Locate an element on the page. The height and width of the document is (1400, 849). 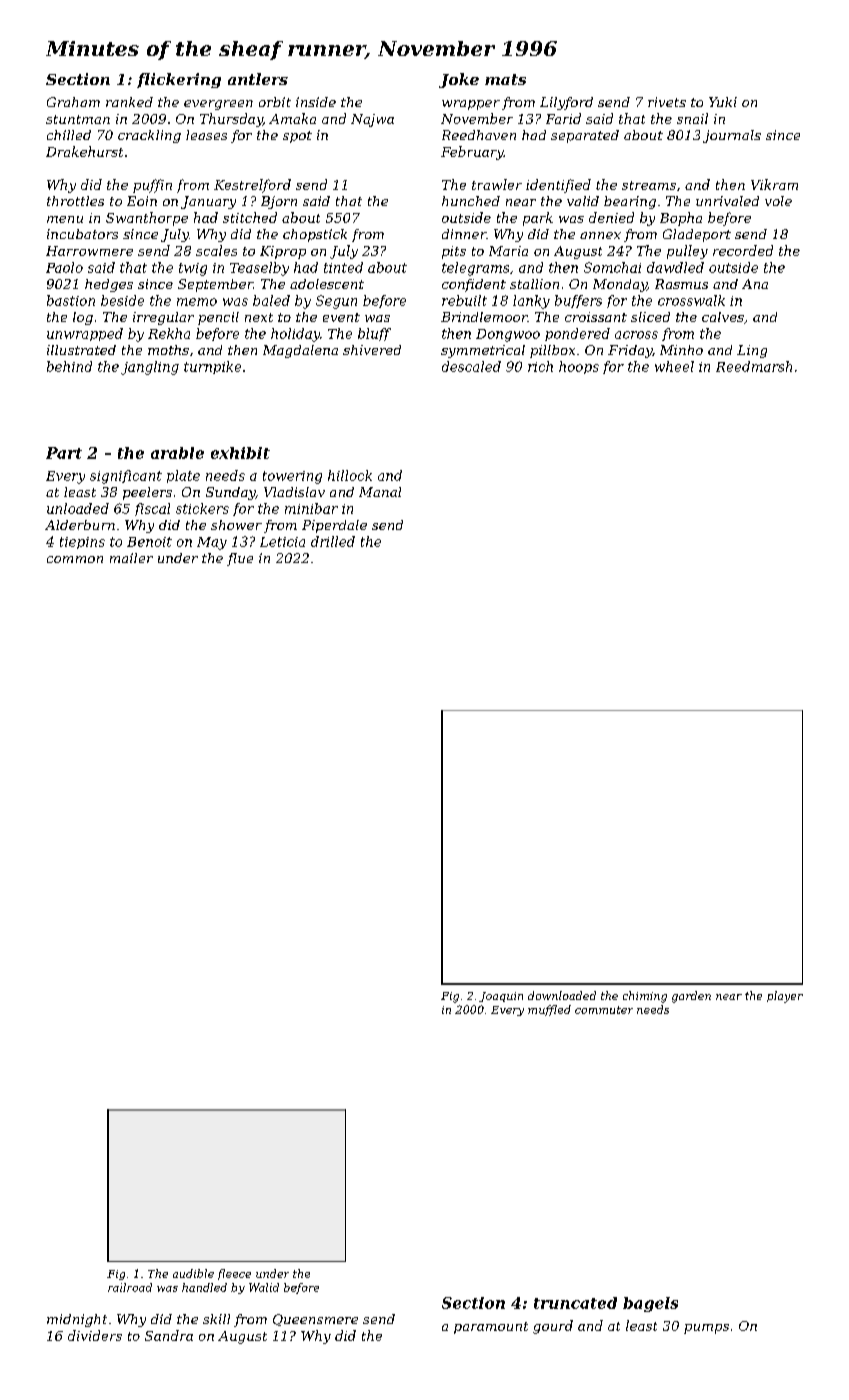
common is located at coordinates (75, 559).
